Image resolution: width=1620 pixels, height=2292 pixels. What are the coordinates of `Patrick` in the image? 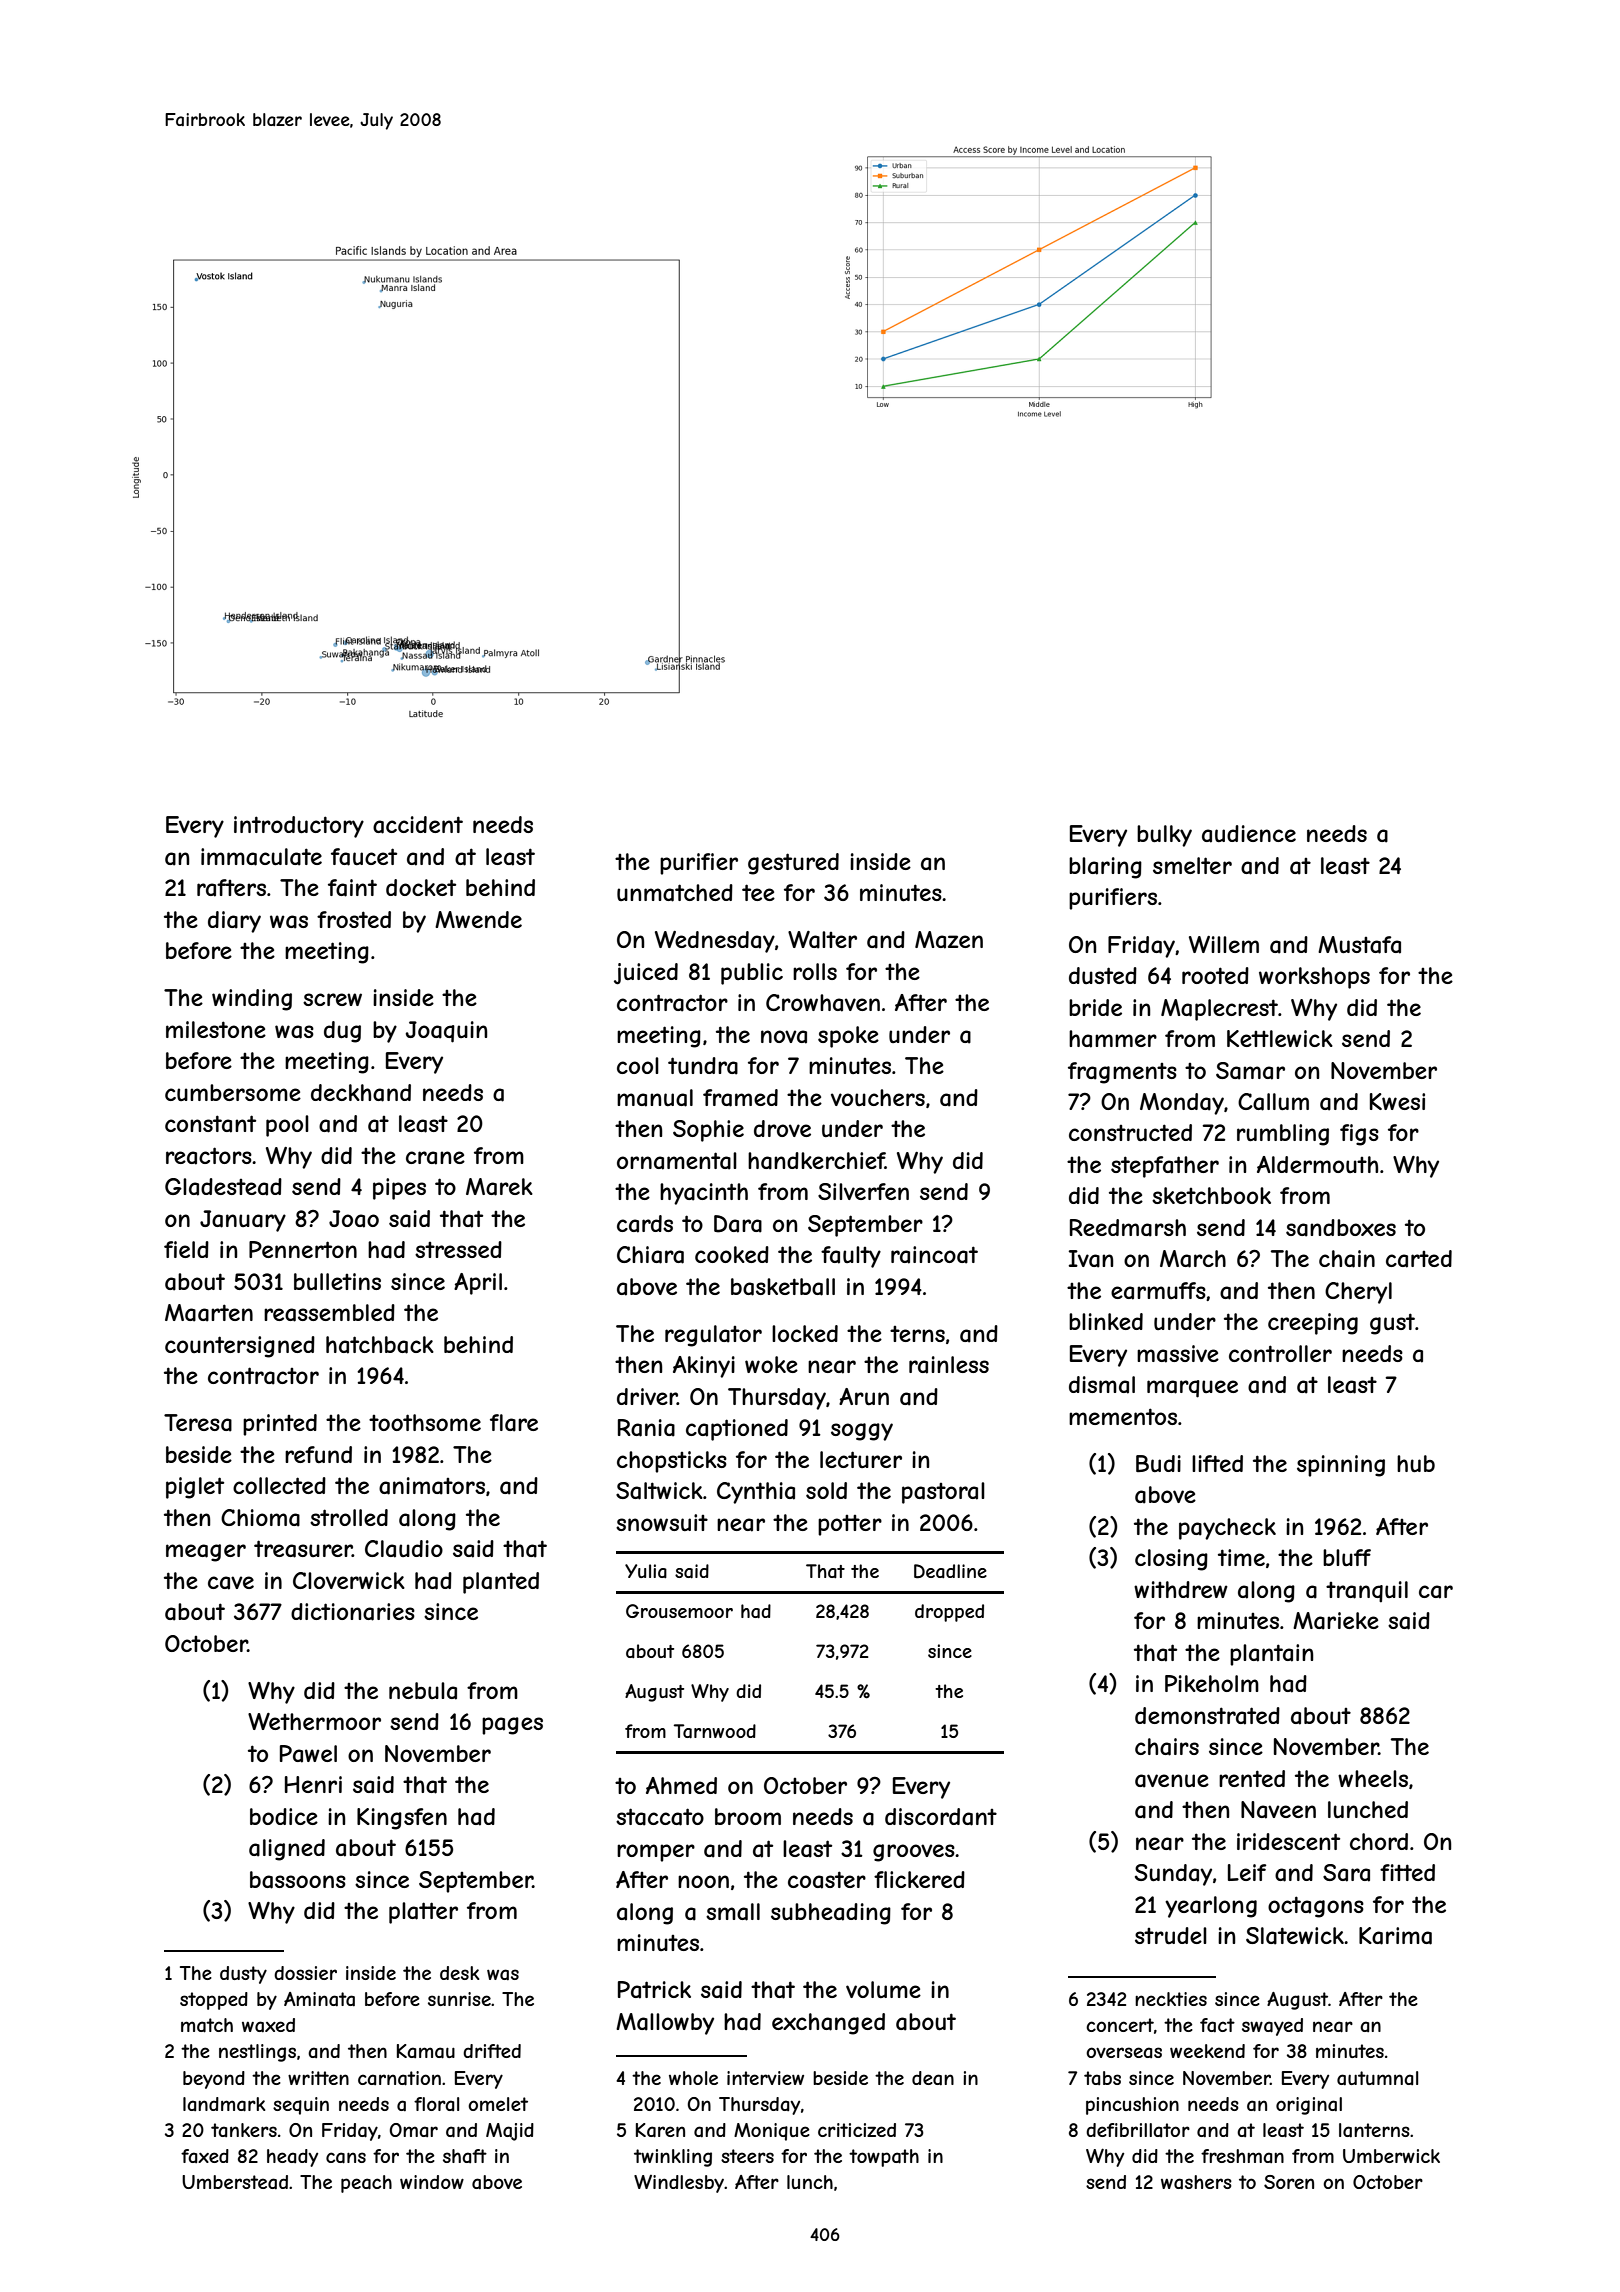 It's located at (654, 1990).
